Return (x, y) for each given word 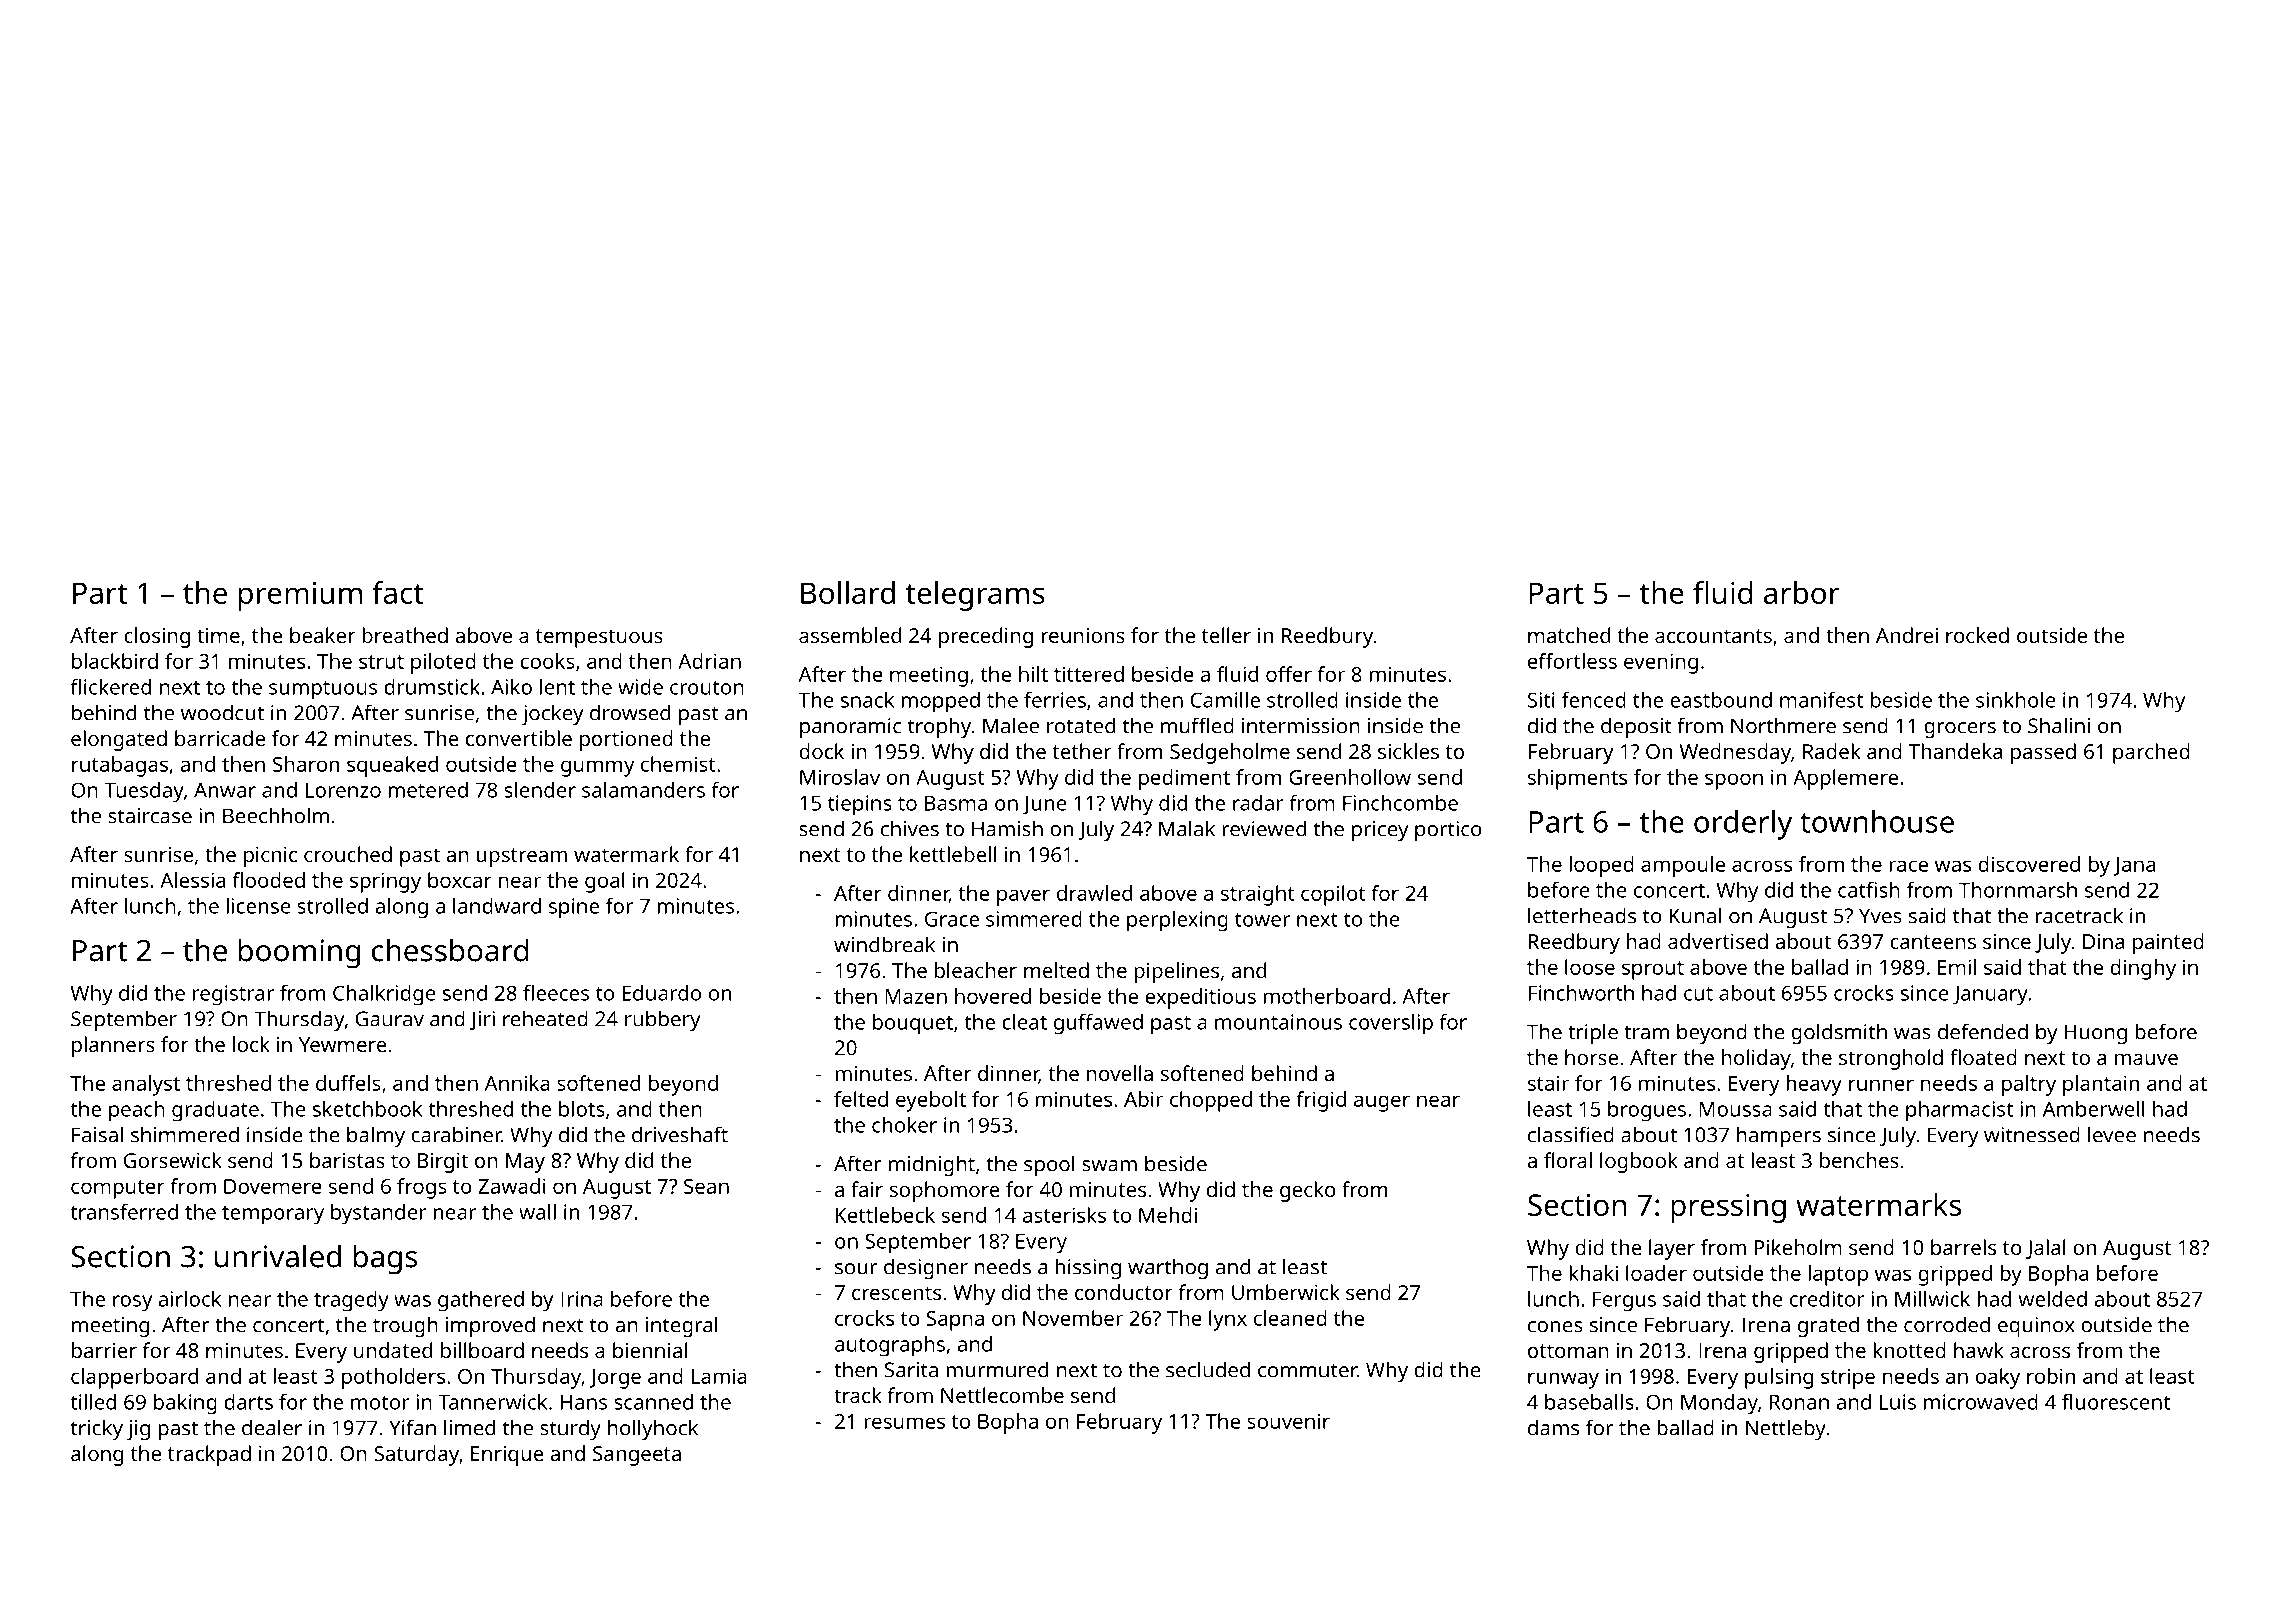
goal (605, 882)
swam (1109, 1166)
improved (490, 1326)
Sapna (955, 1321)
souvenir (1288, 1421)
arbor (1802, 592)
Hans (583, 1402)
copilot (1333, 895)
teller (1226, 635)
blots (582, 1109)
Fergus (1624, 1302)
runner (1881, 1085)
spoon (1734, 781)
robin (2051, 1376)
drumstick (432, 687)
